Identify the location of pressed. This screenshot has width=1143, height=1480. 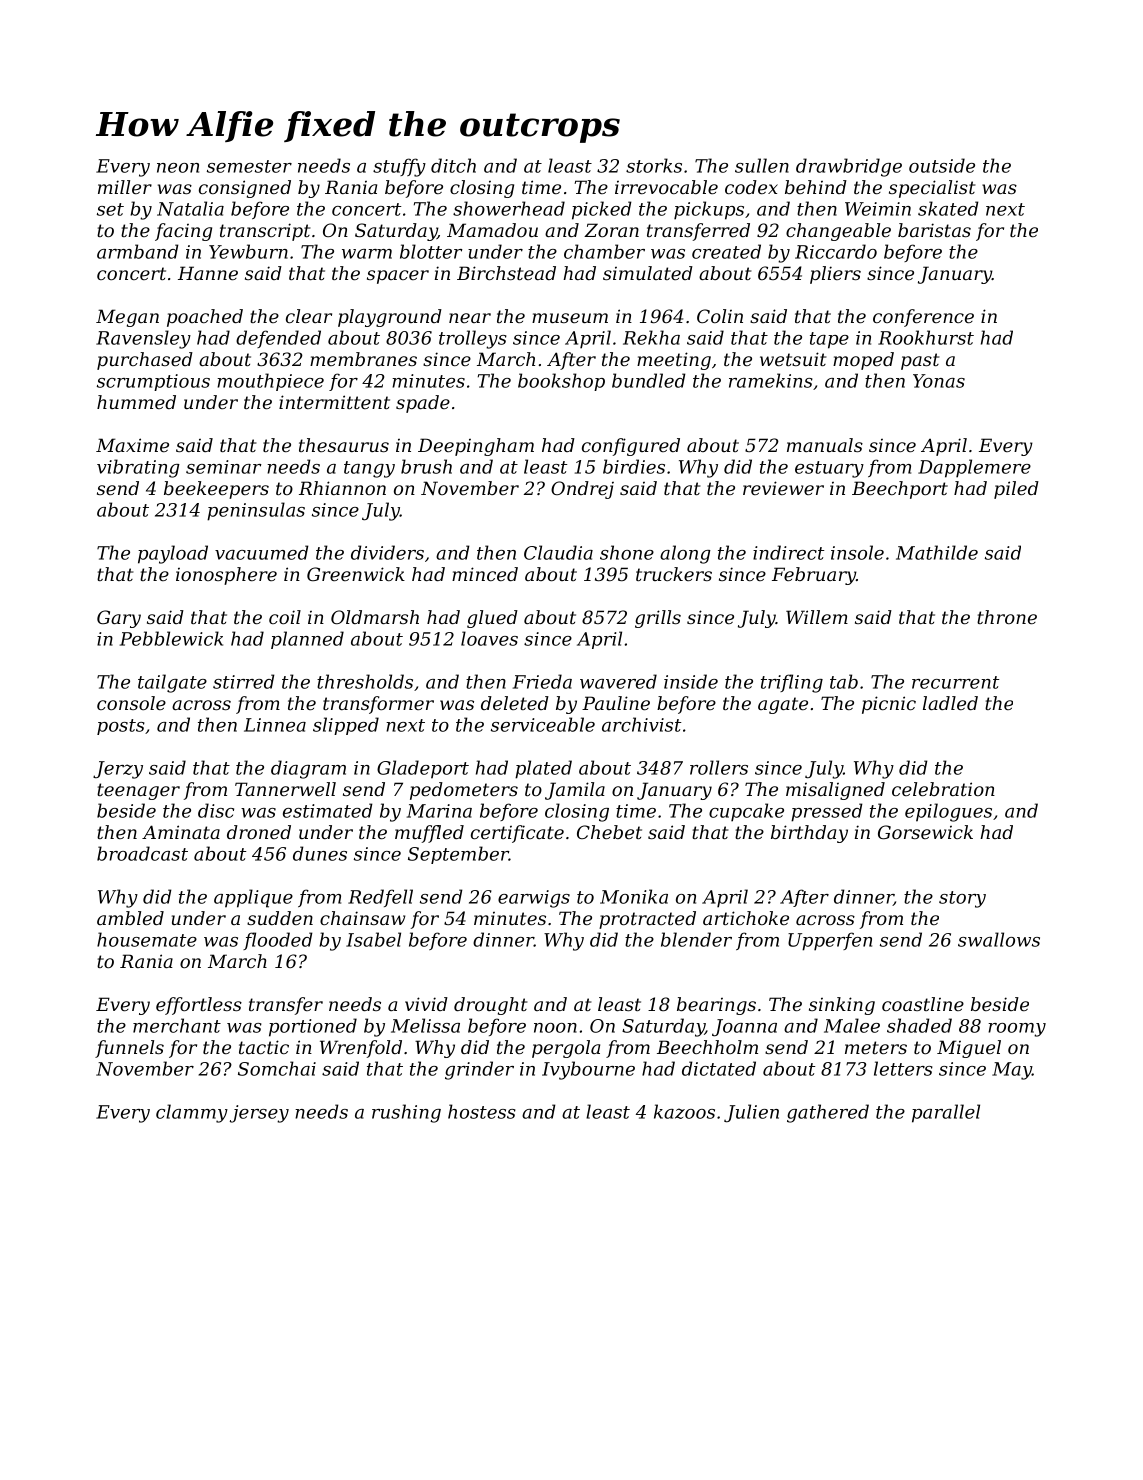
(827, 812).
